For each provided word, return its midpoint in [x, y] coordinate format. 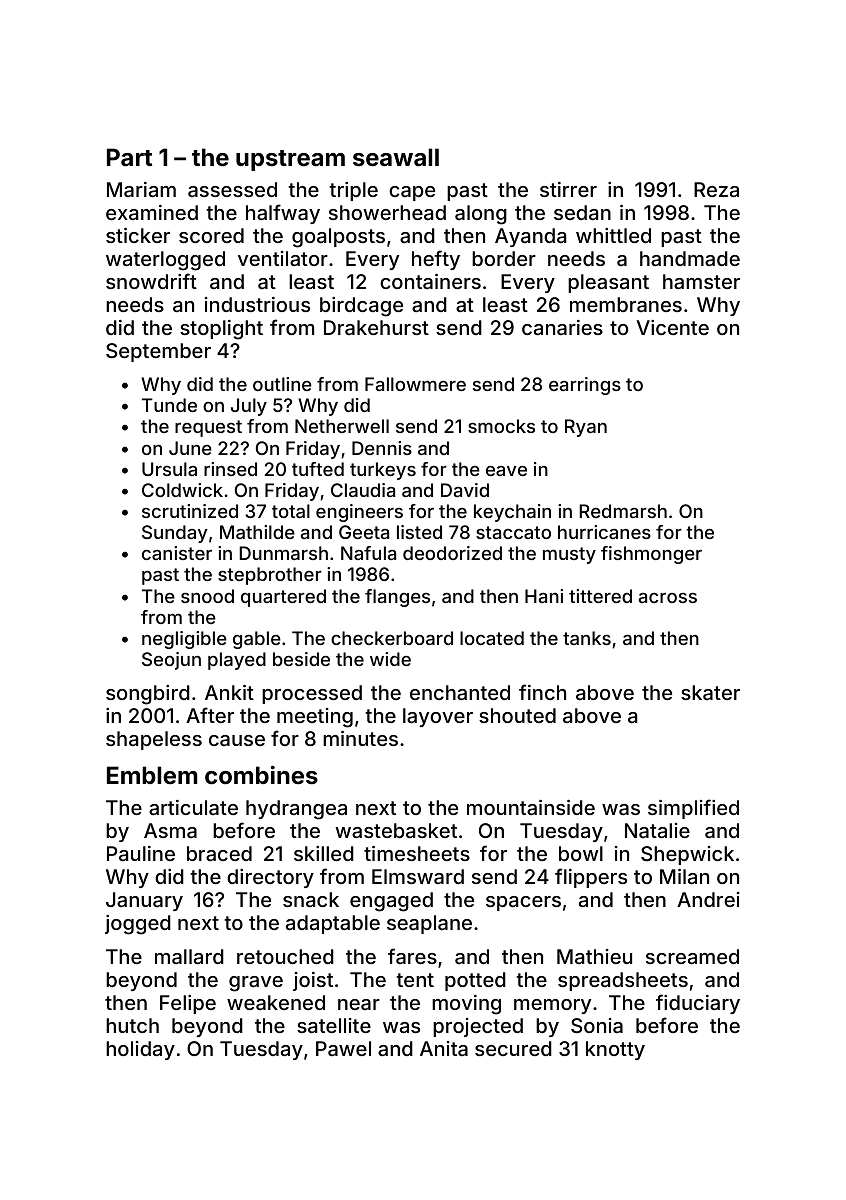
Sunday [175, 534]
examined [152, 212]
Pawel [343, 1048]
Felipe [188, 1004]
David [465, 490]
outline [282, 384]
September [158, 352]
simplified [693, 809]
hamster [701, 281]
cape [412, 193]
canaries [562, 327]
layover [438, 717]
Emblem [152, 775]
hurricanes [604, 532]
